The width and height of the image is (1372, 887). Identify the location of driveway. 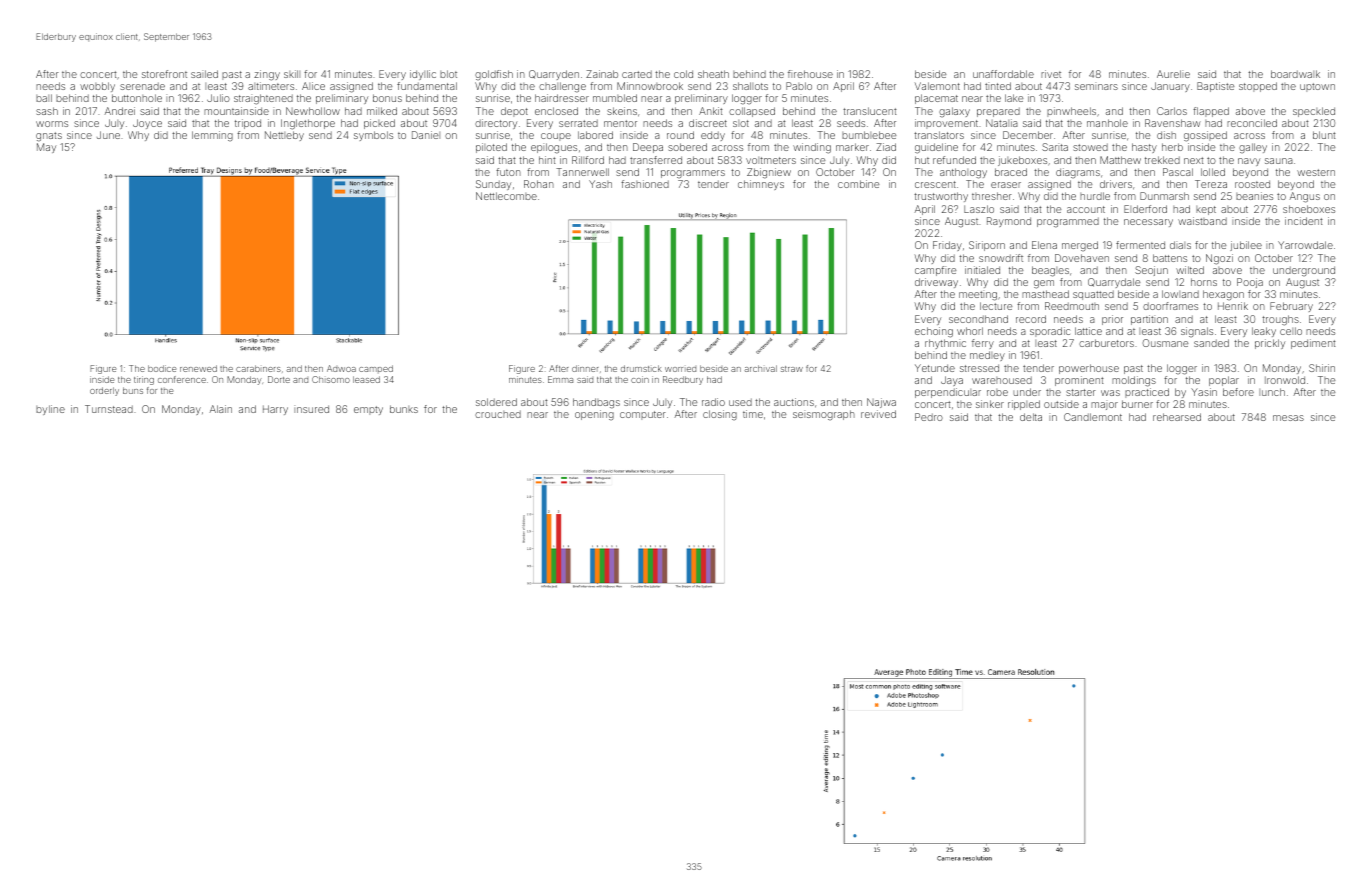
(936, 283).
